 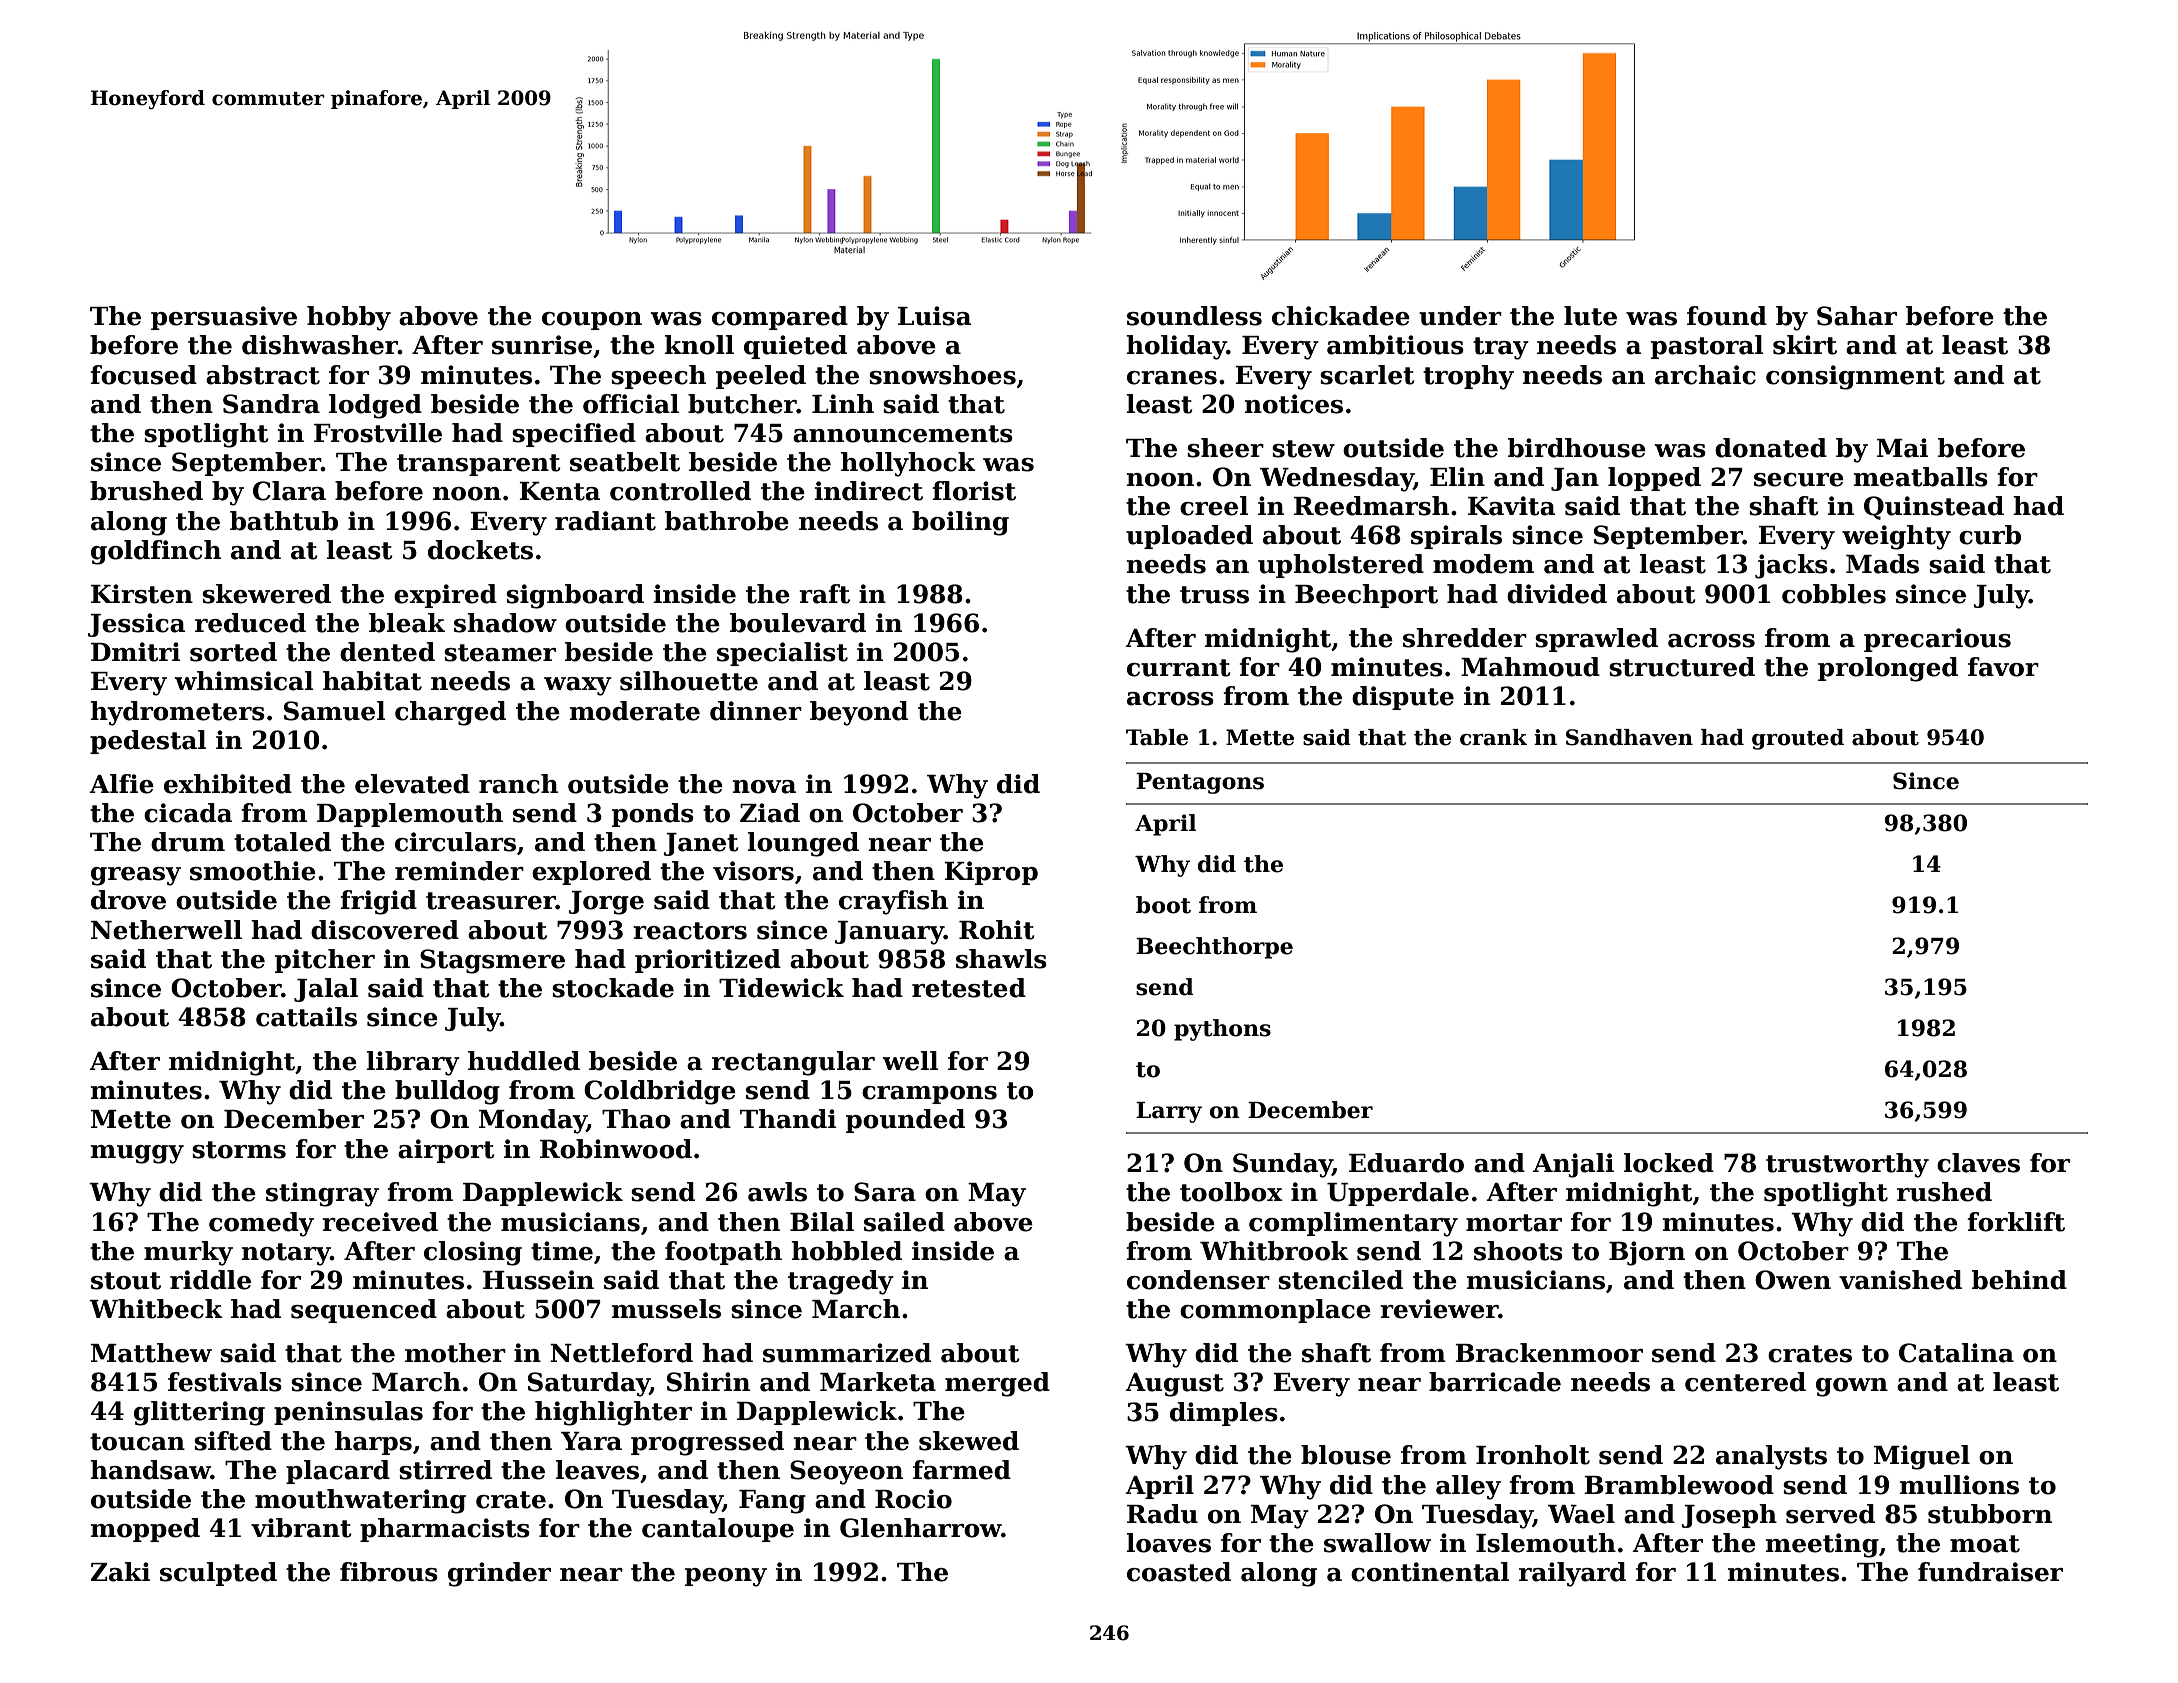 I want to click on library, so click(x=413, y=1063).
